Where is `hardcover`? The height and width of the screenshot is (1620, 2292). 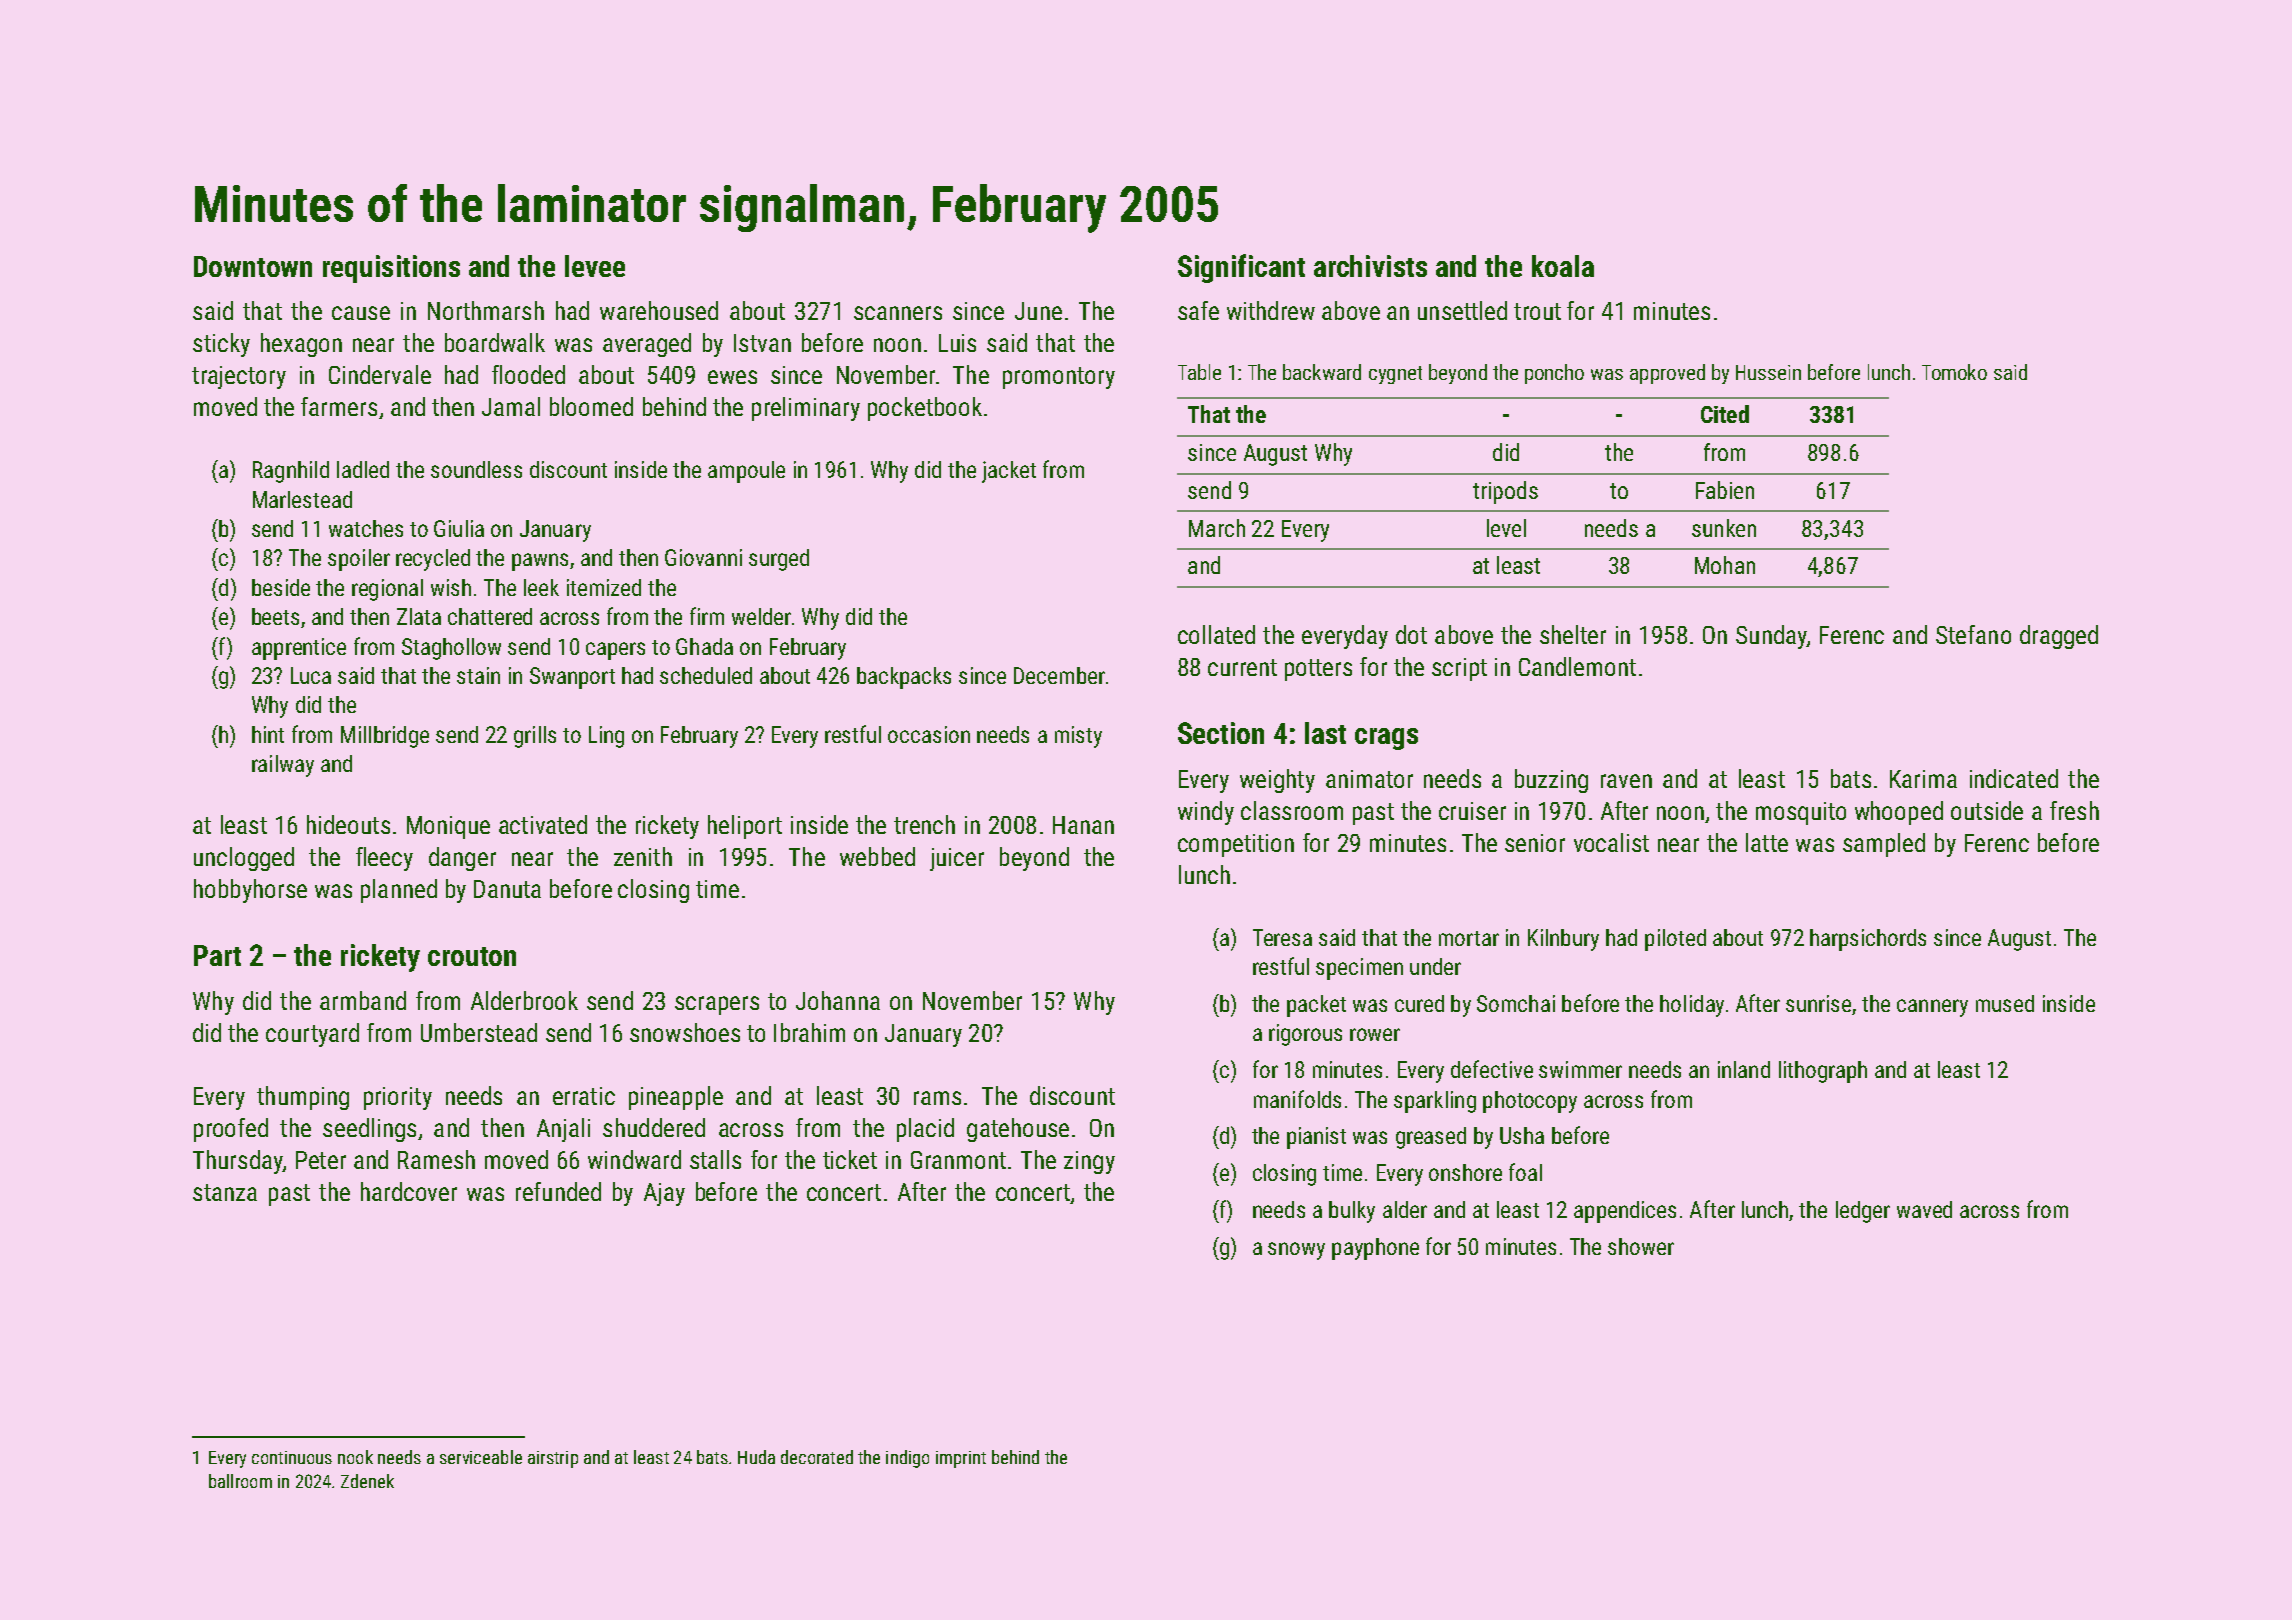
hardcover is located at coordinates (409, 1191).
